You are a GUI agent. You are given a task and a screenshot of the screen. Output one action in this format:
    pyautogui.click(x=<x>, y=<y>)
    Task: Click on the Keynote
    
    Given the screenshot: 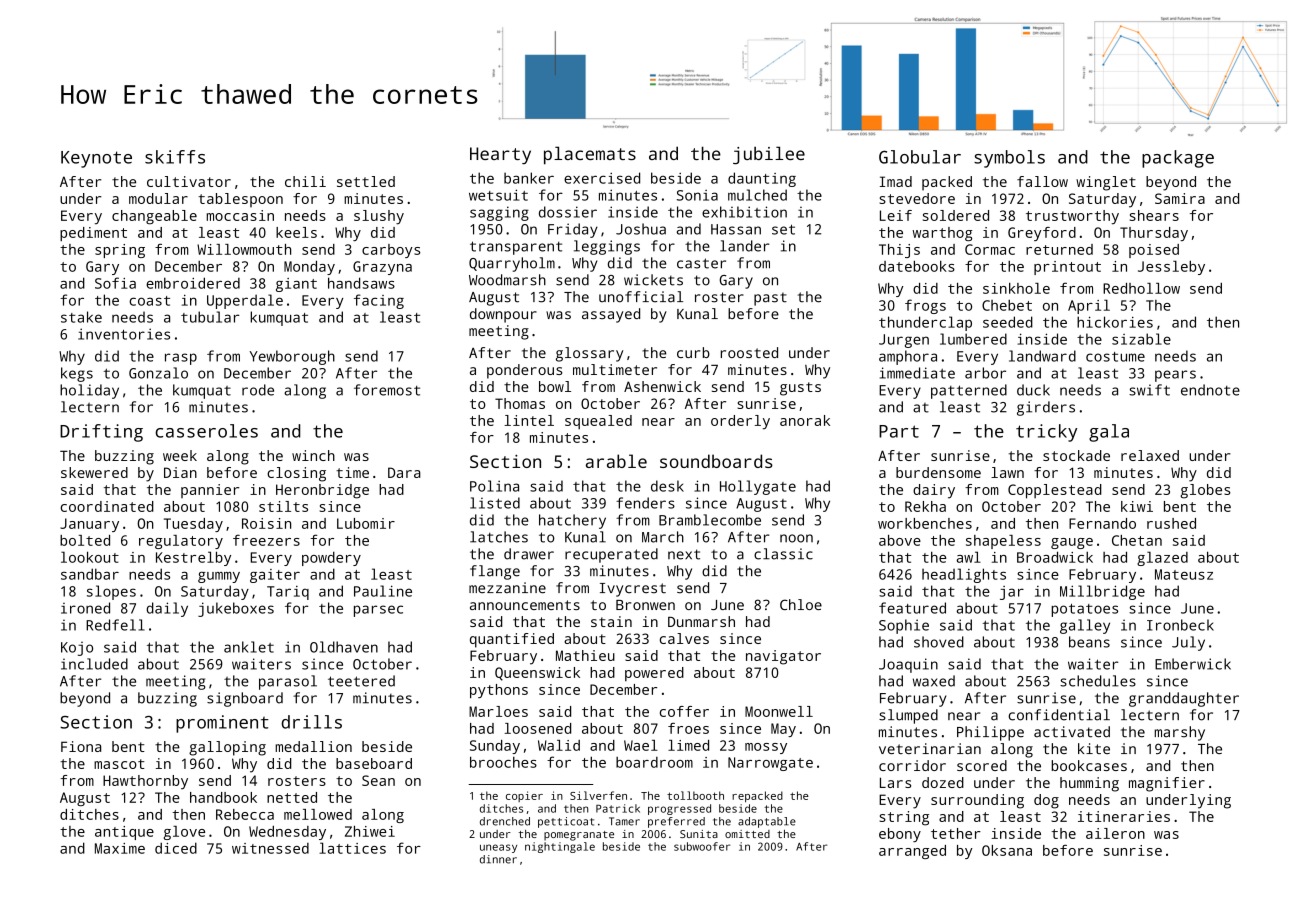 What is the action you would take?
    pyautogui.click(x=96, y=159)
